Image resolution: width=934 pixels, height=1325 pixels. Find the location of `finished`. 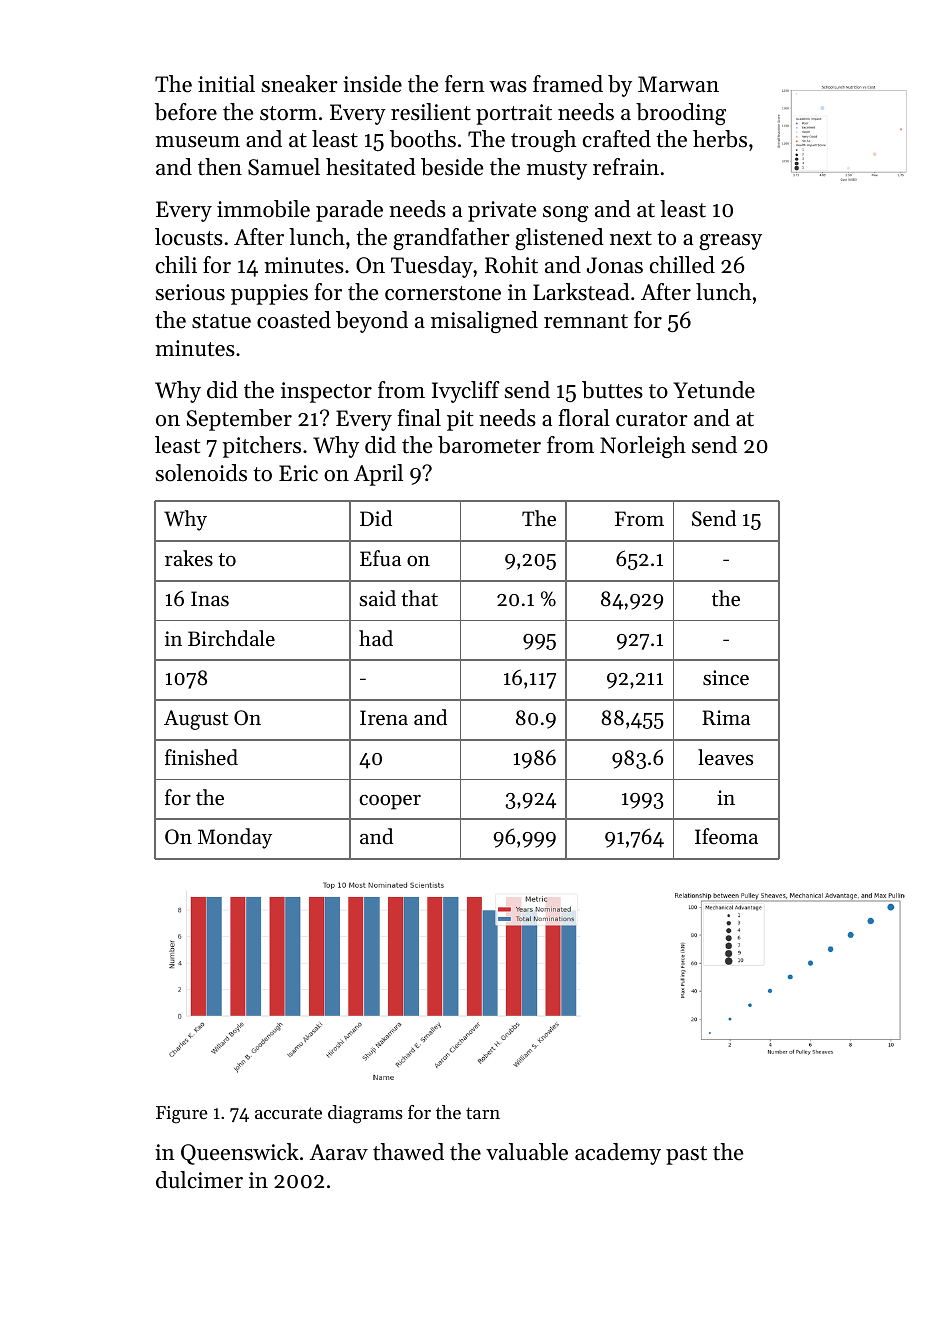

finished is located at coordinates (201, 757).
